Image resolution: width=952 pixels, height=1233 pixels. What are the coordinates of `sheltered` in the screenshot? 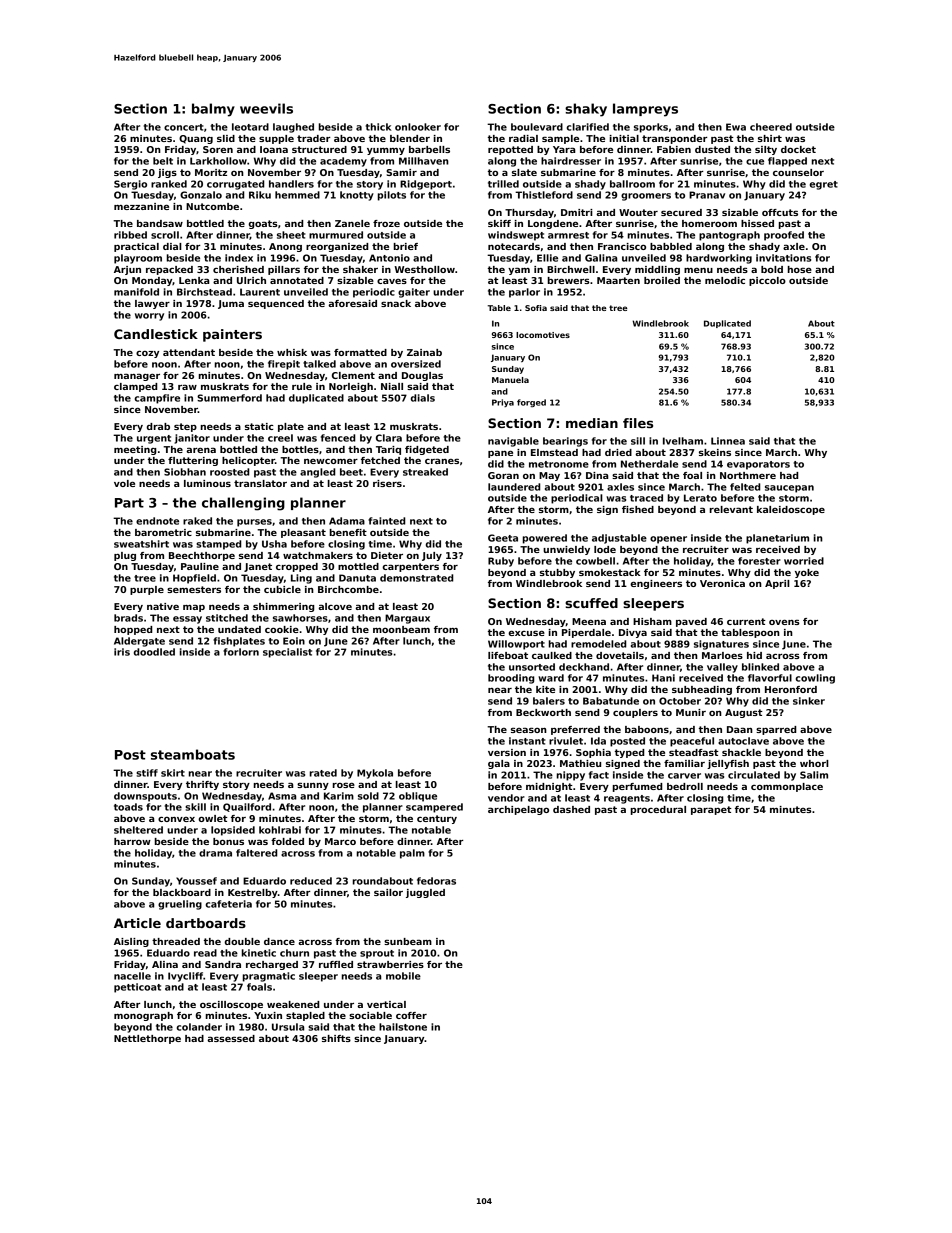 It's located at (138, 830).
